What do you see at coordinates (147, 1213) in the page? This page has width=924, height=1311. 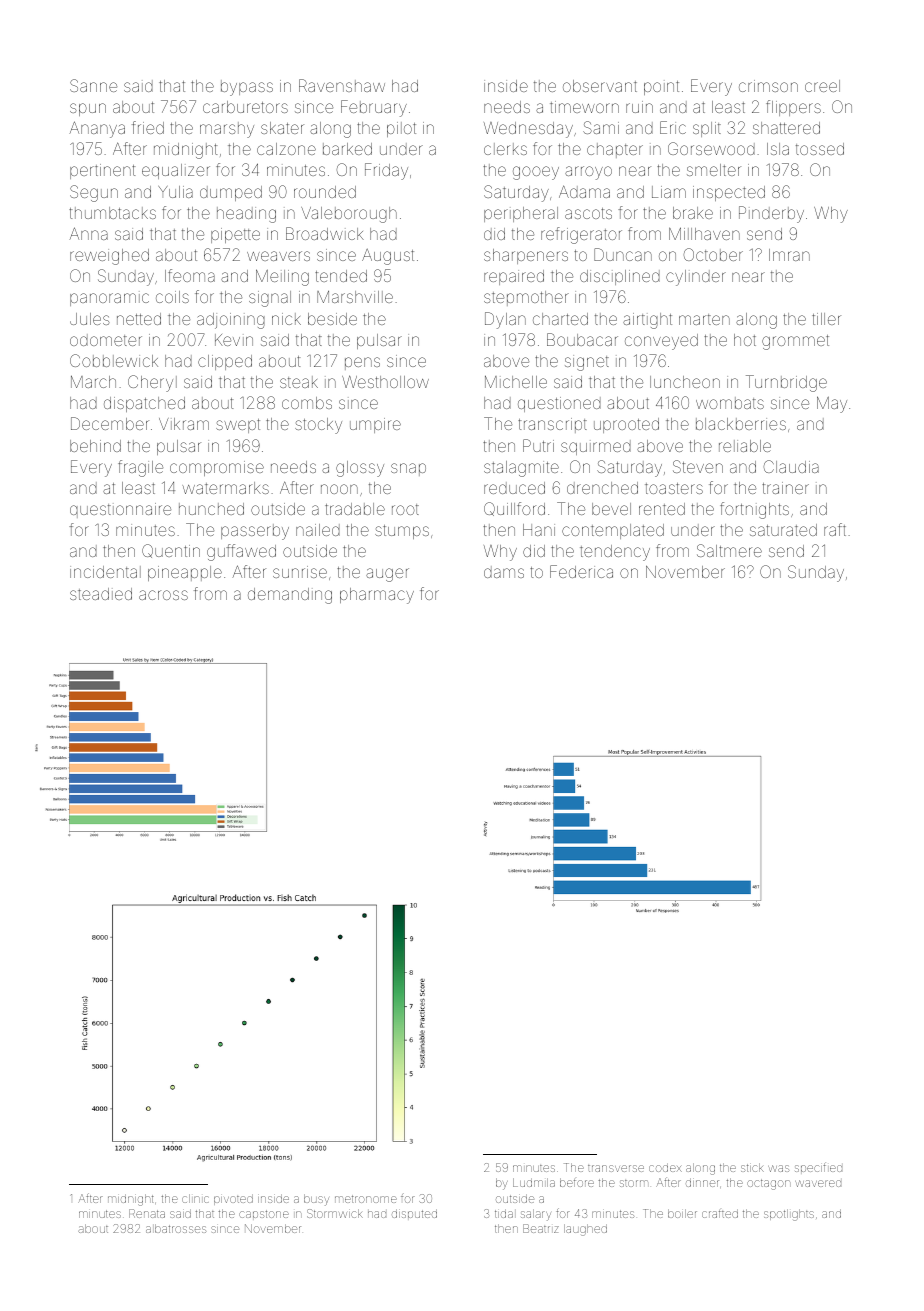 I see `Renata` at bounding box center [147, 1213].
